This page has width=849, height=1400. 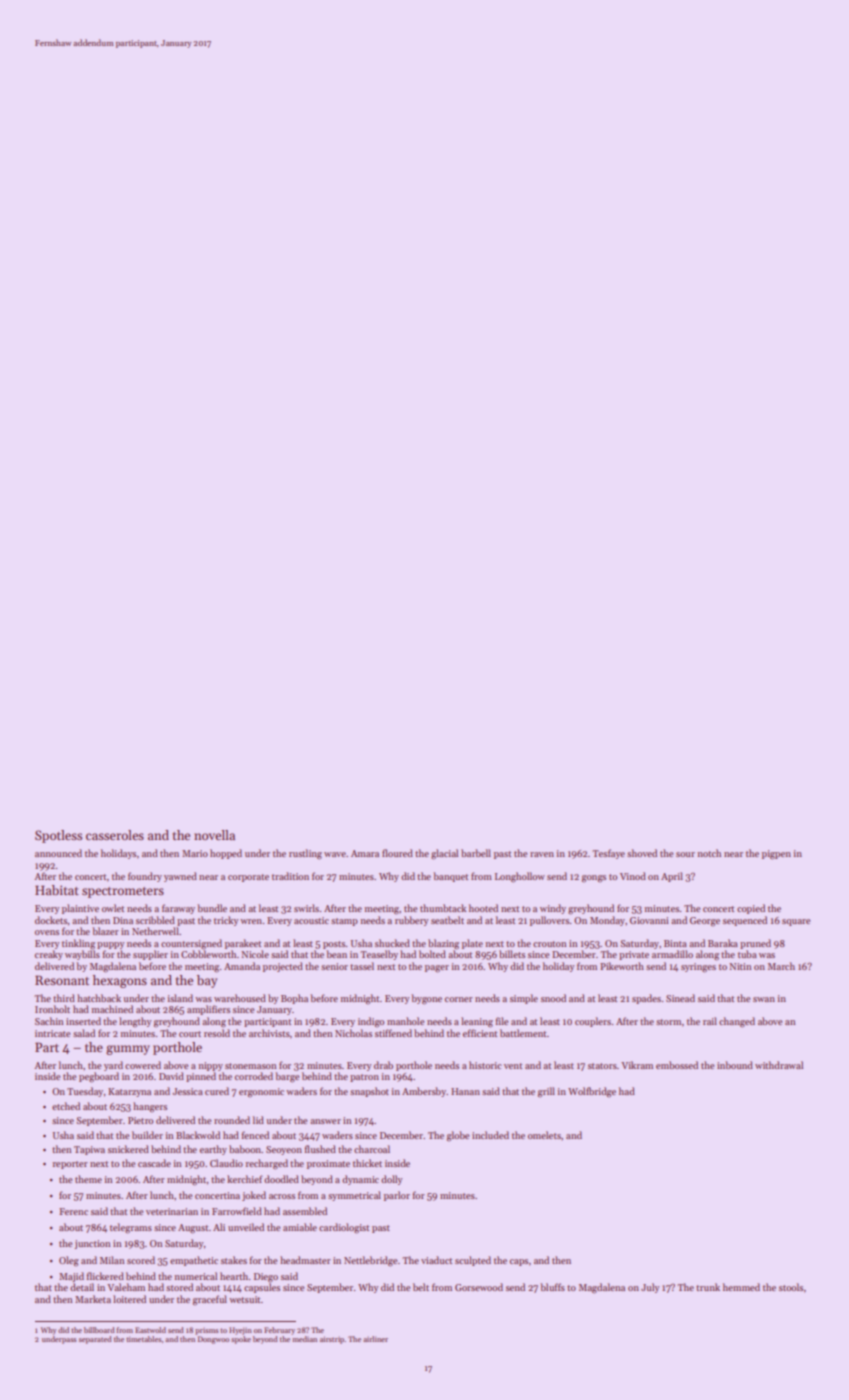 What do you see at coordinates (444, 854) in the page?
I see `glacial` at bounding box center [444, 854].
